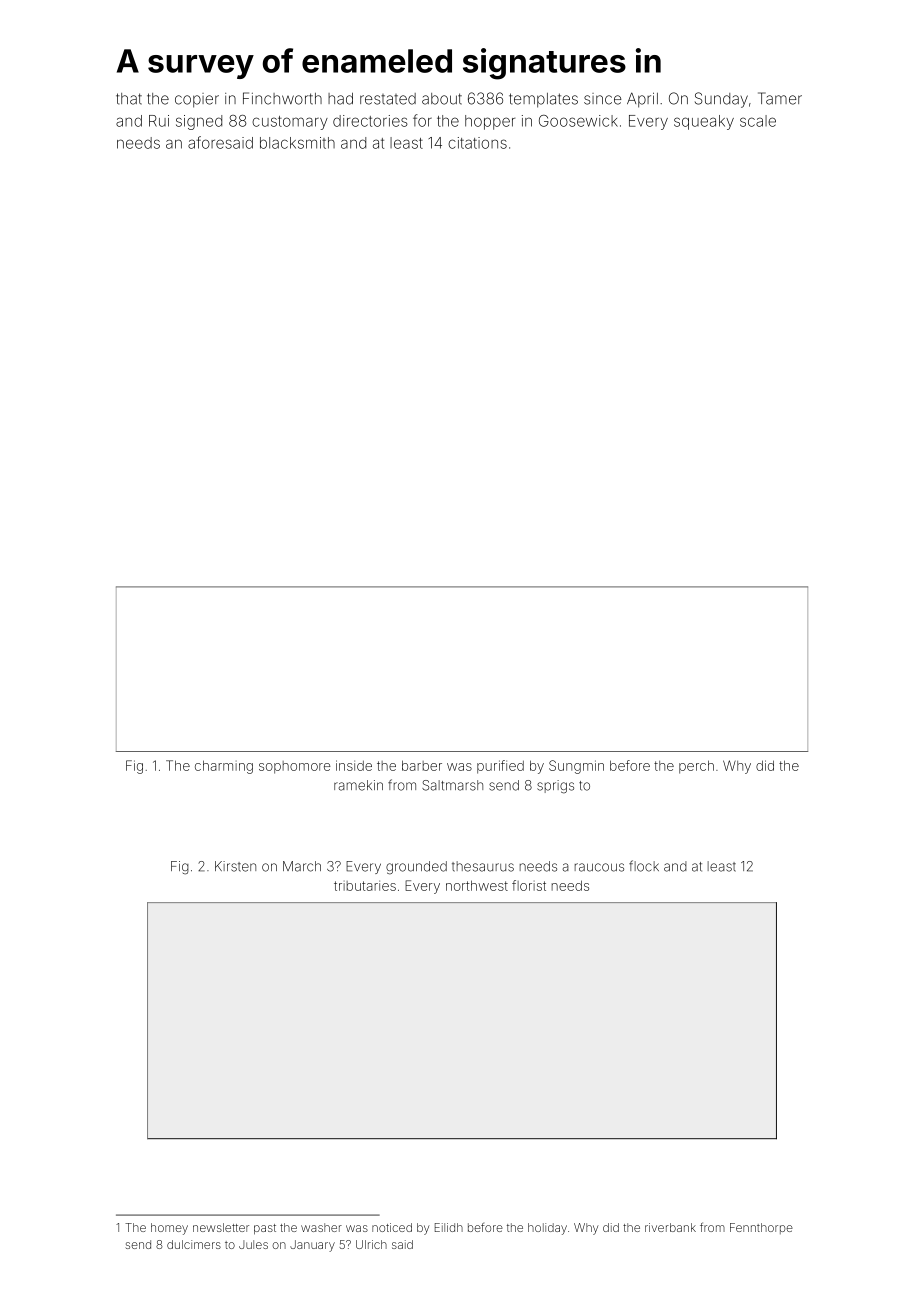 The width and height of the screenshot is (924, 1308). What do you see at coordinates (297, 143) in the screenshot?
I see `blacksmith` at bounding box center [297, 143].
